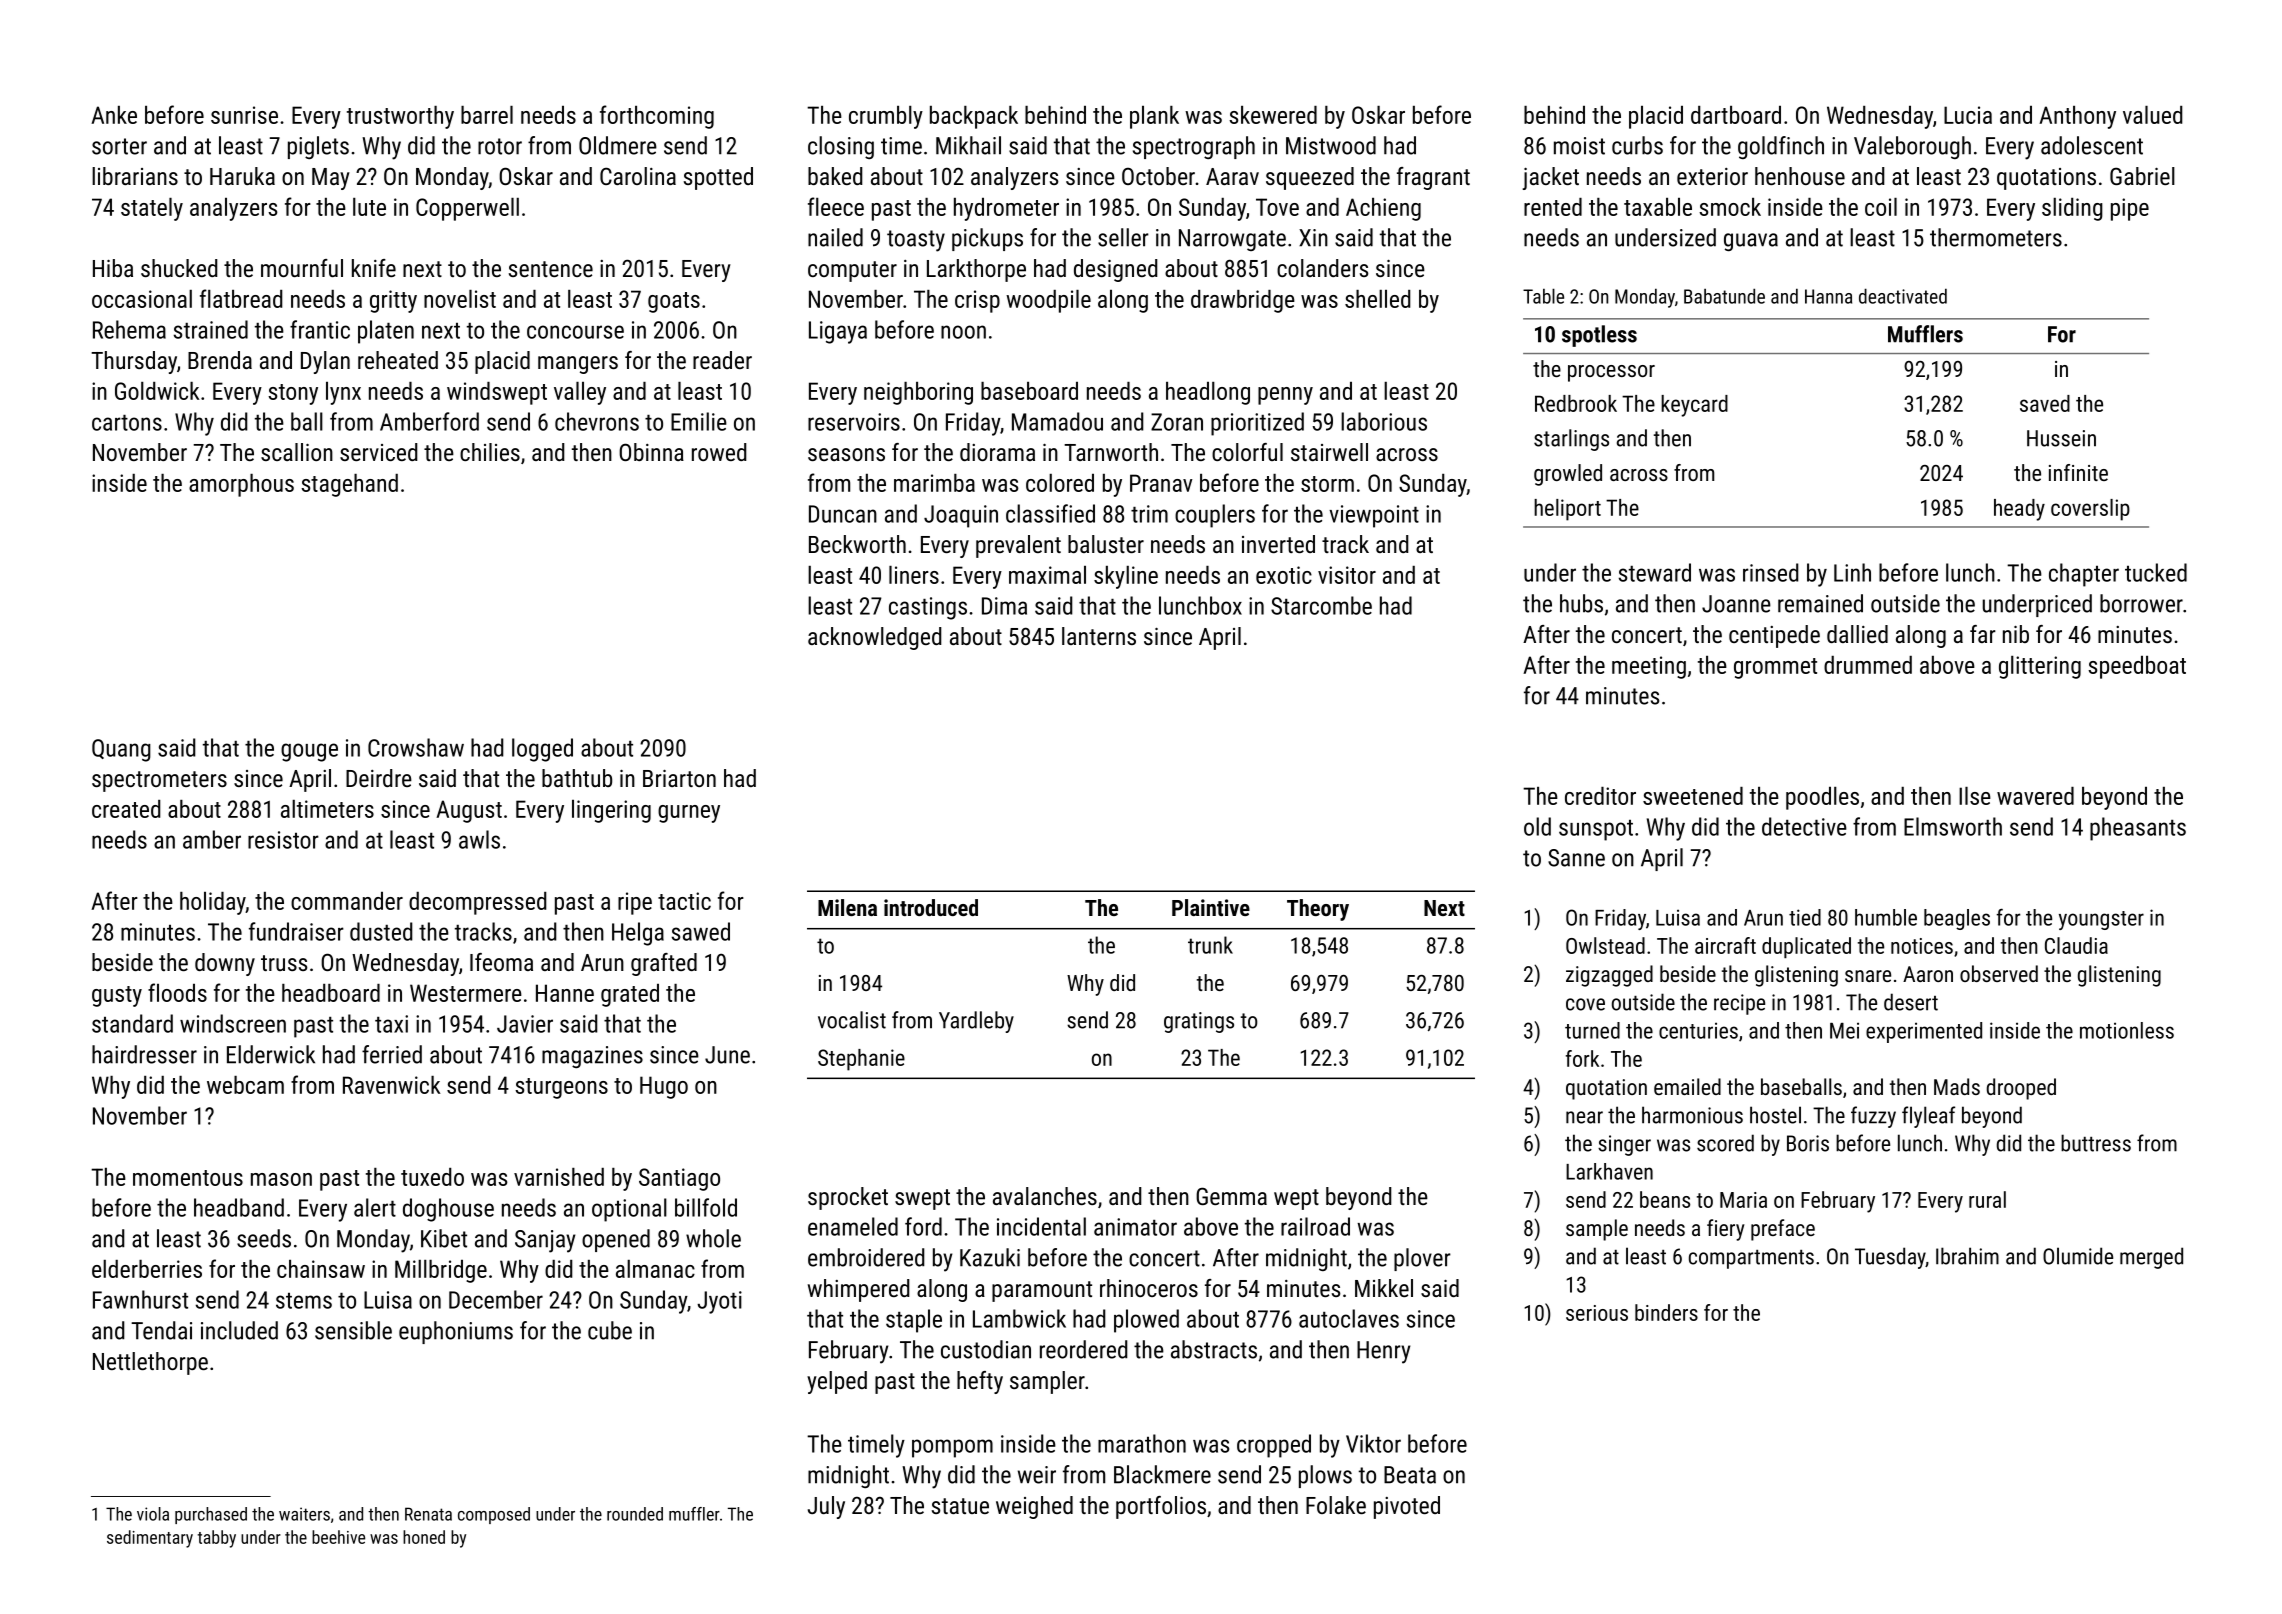  I want to click on Anke, so click(114, 115).
